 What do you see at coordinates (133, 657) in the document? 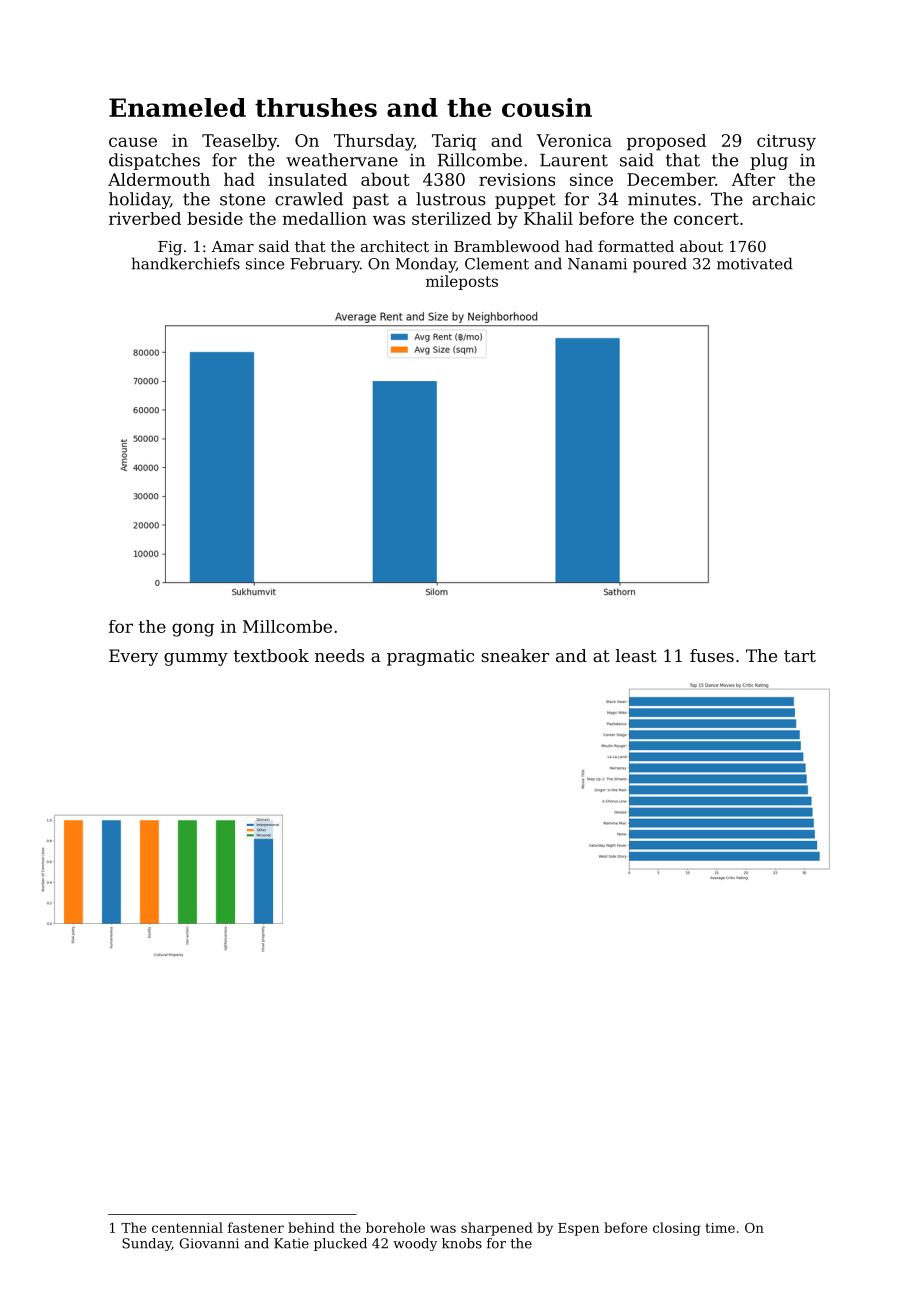
I see `Every` at bounding box center [133, 657].
